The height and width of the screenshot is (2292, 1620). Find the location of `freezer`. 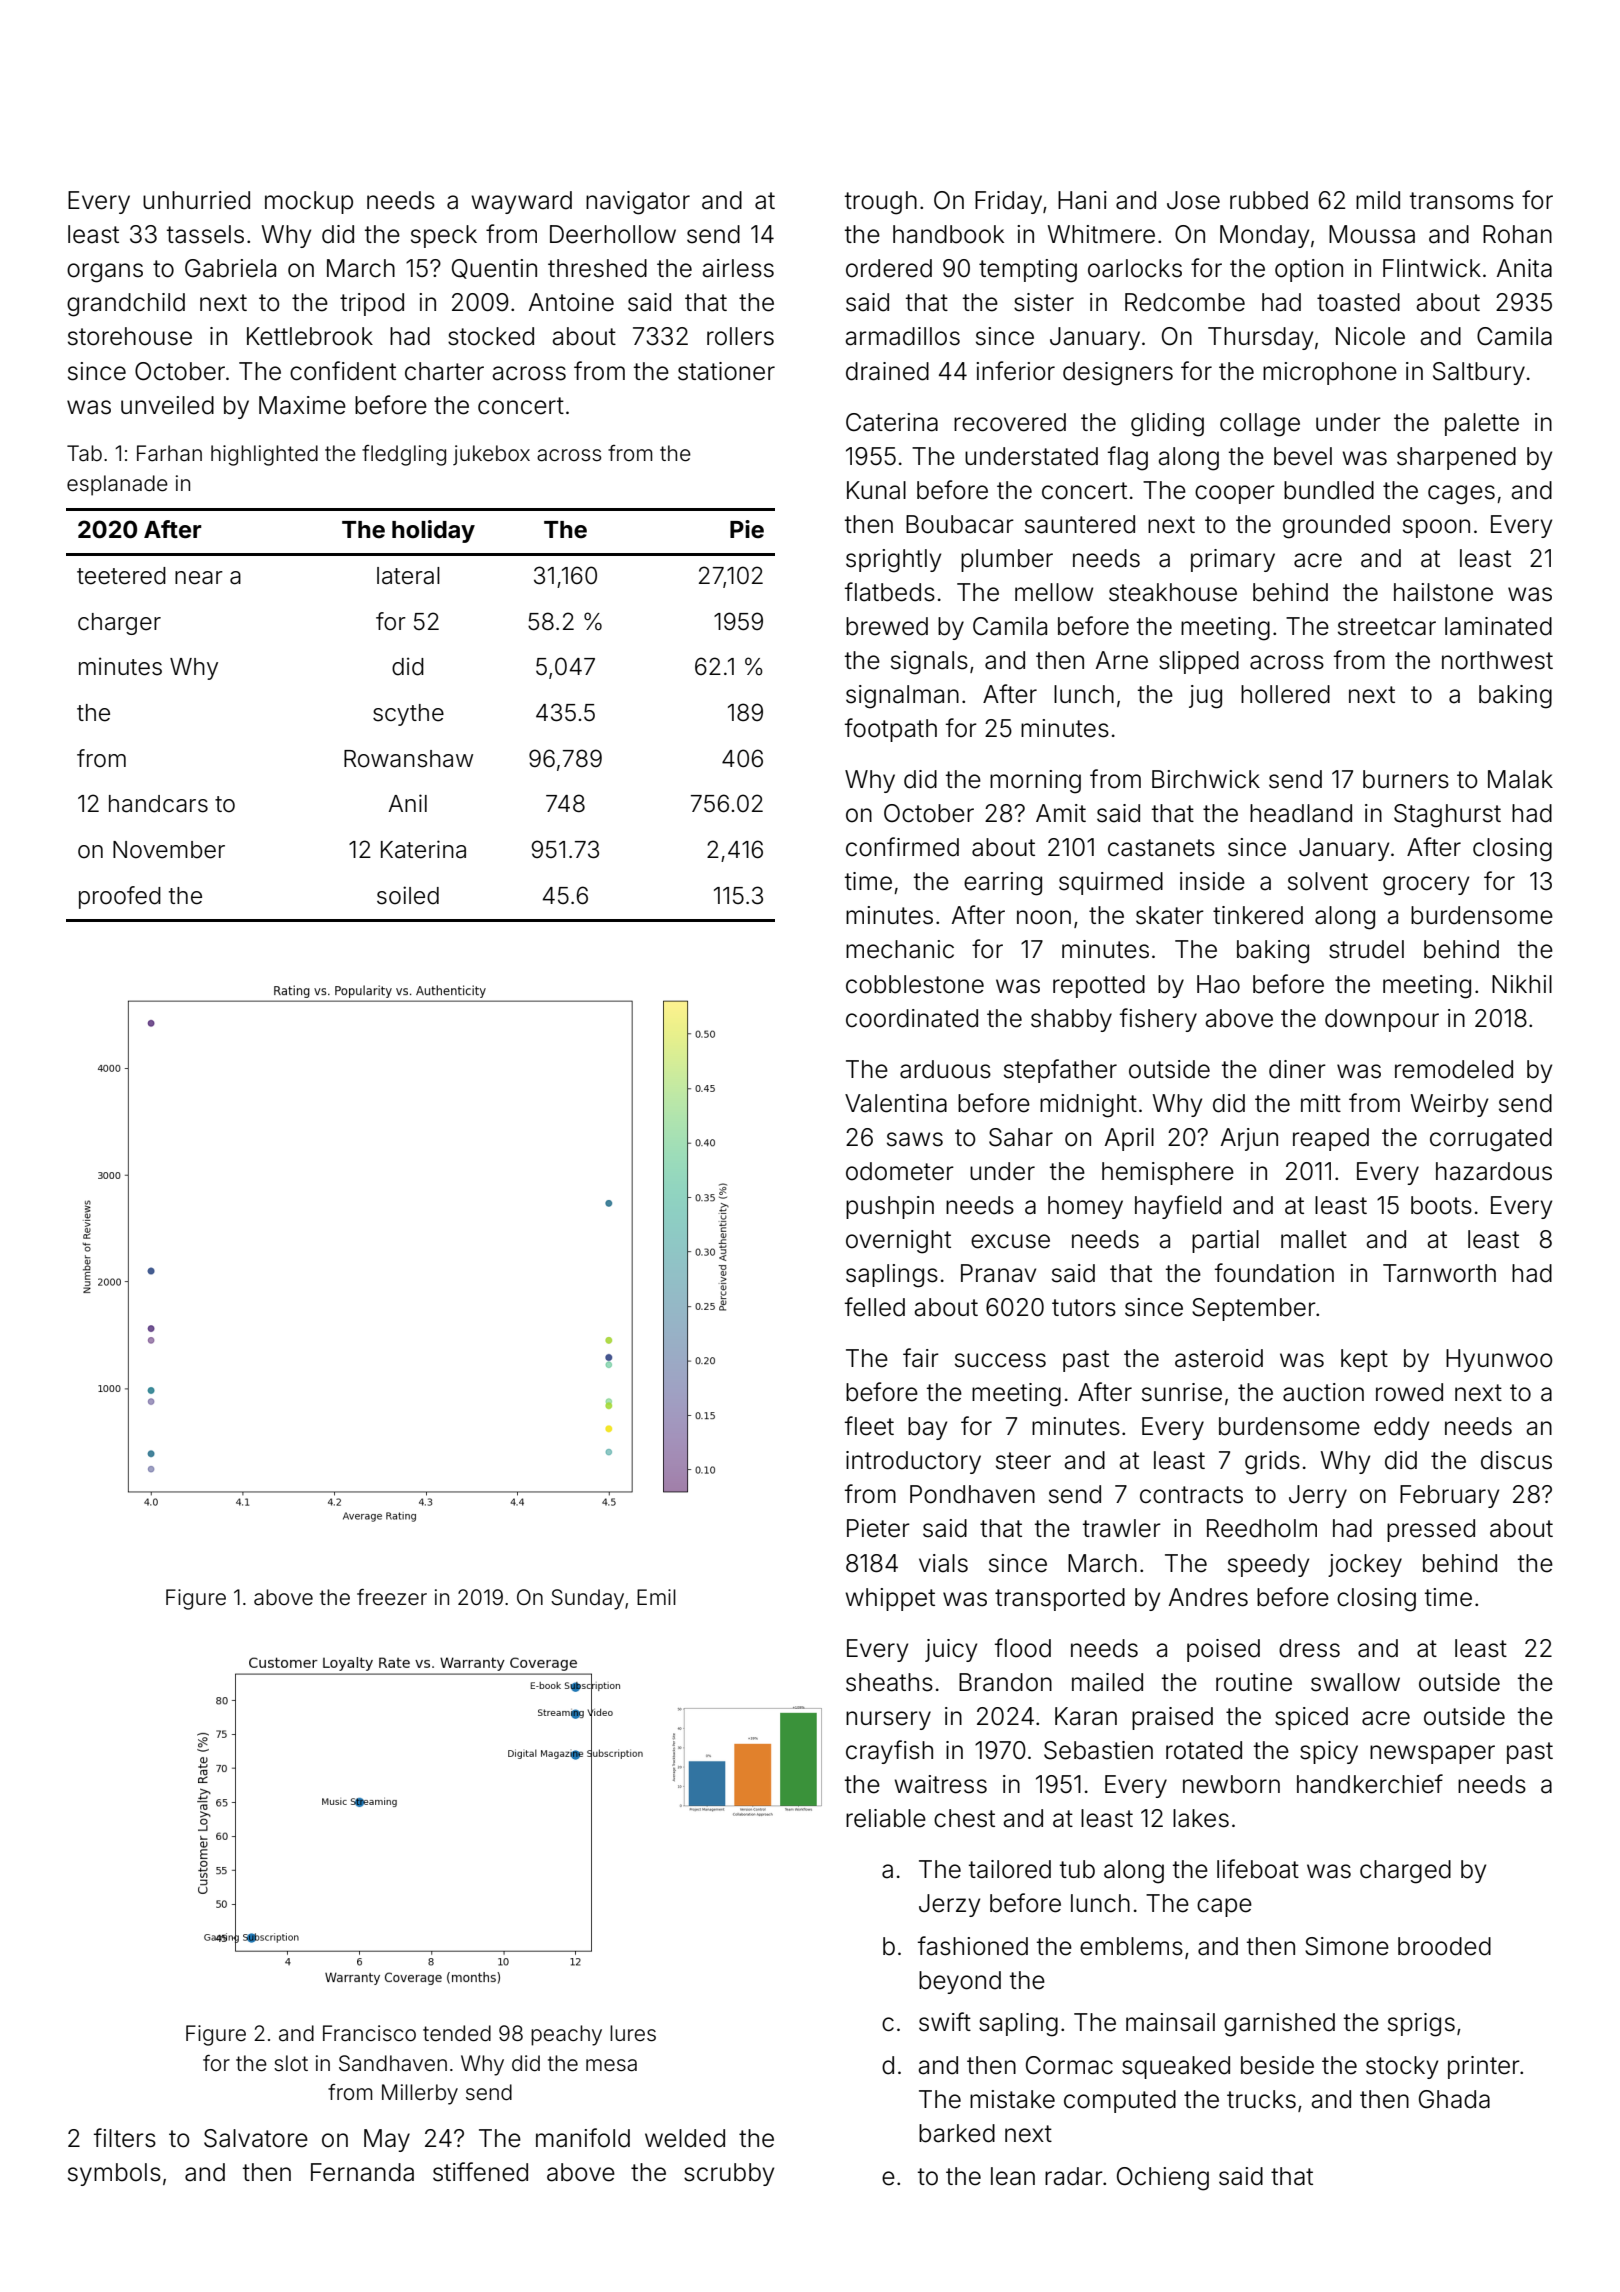

freezer is located at coordinates (392, 1597).
